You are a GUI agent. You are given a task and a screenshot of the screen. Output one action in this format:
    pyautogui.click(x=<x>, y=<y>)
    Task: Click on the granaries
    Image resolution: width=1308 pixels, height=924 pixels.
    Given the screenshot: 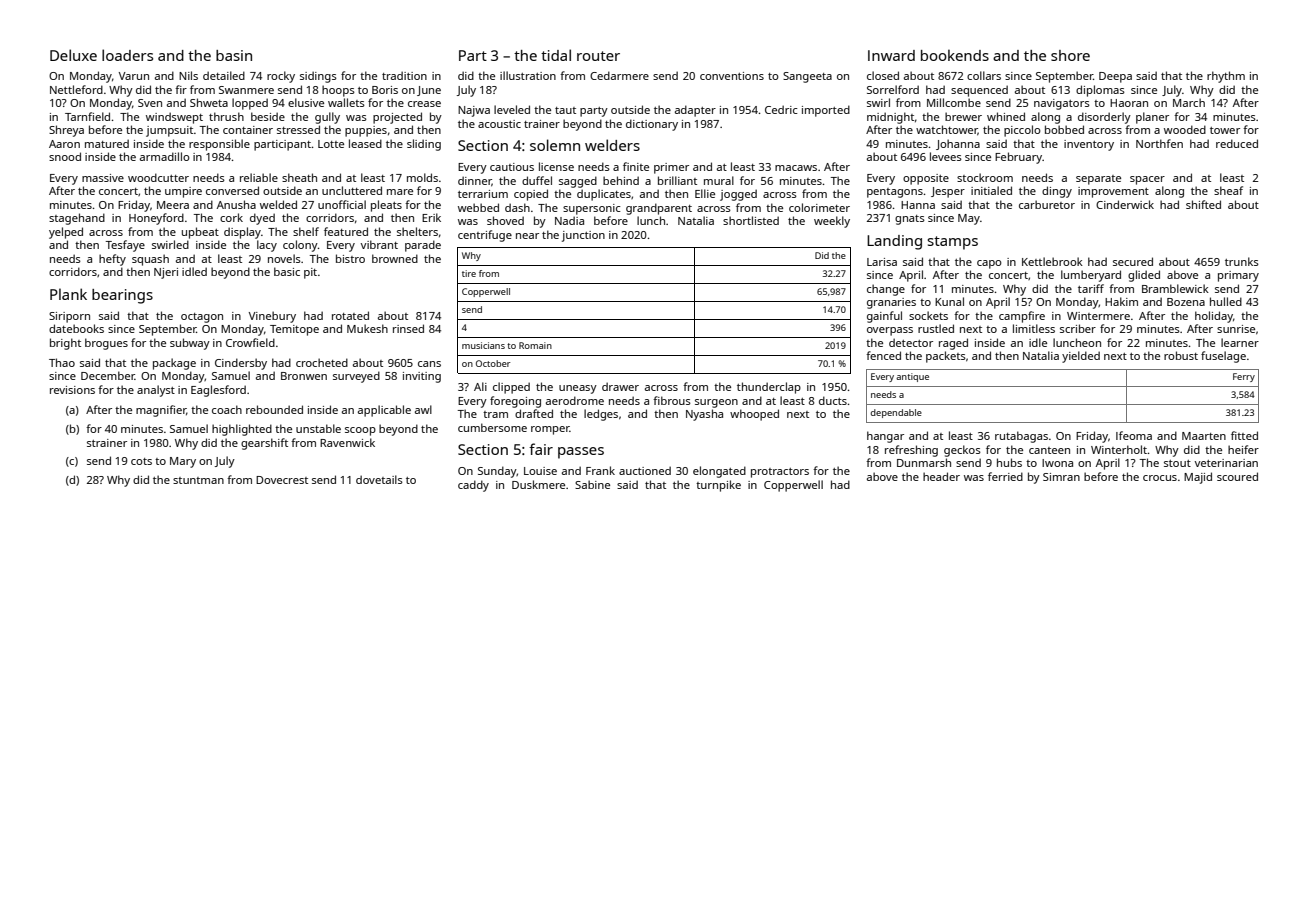 What is the action you would take?
    pyautogui.click(x=891, y=303)
